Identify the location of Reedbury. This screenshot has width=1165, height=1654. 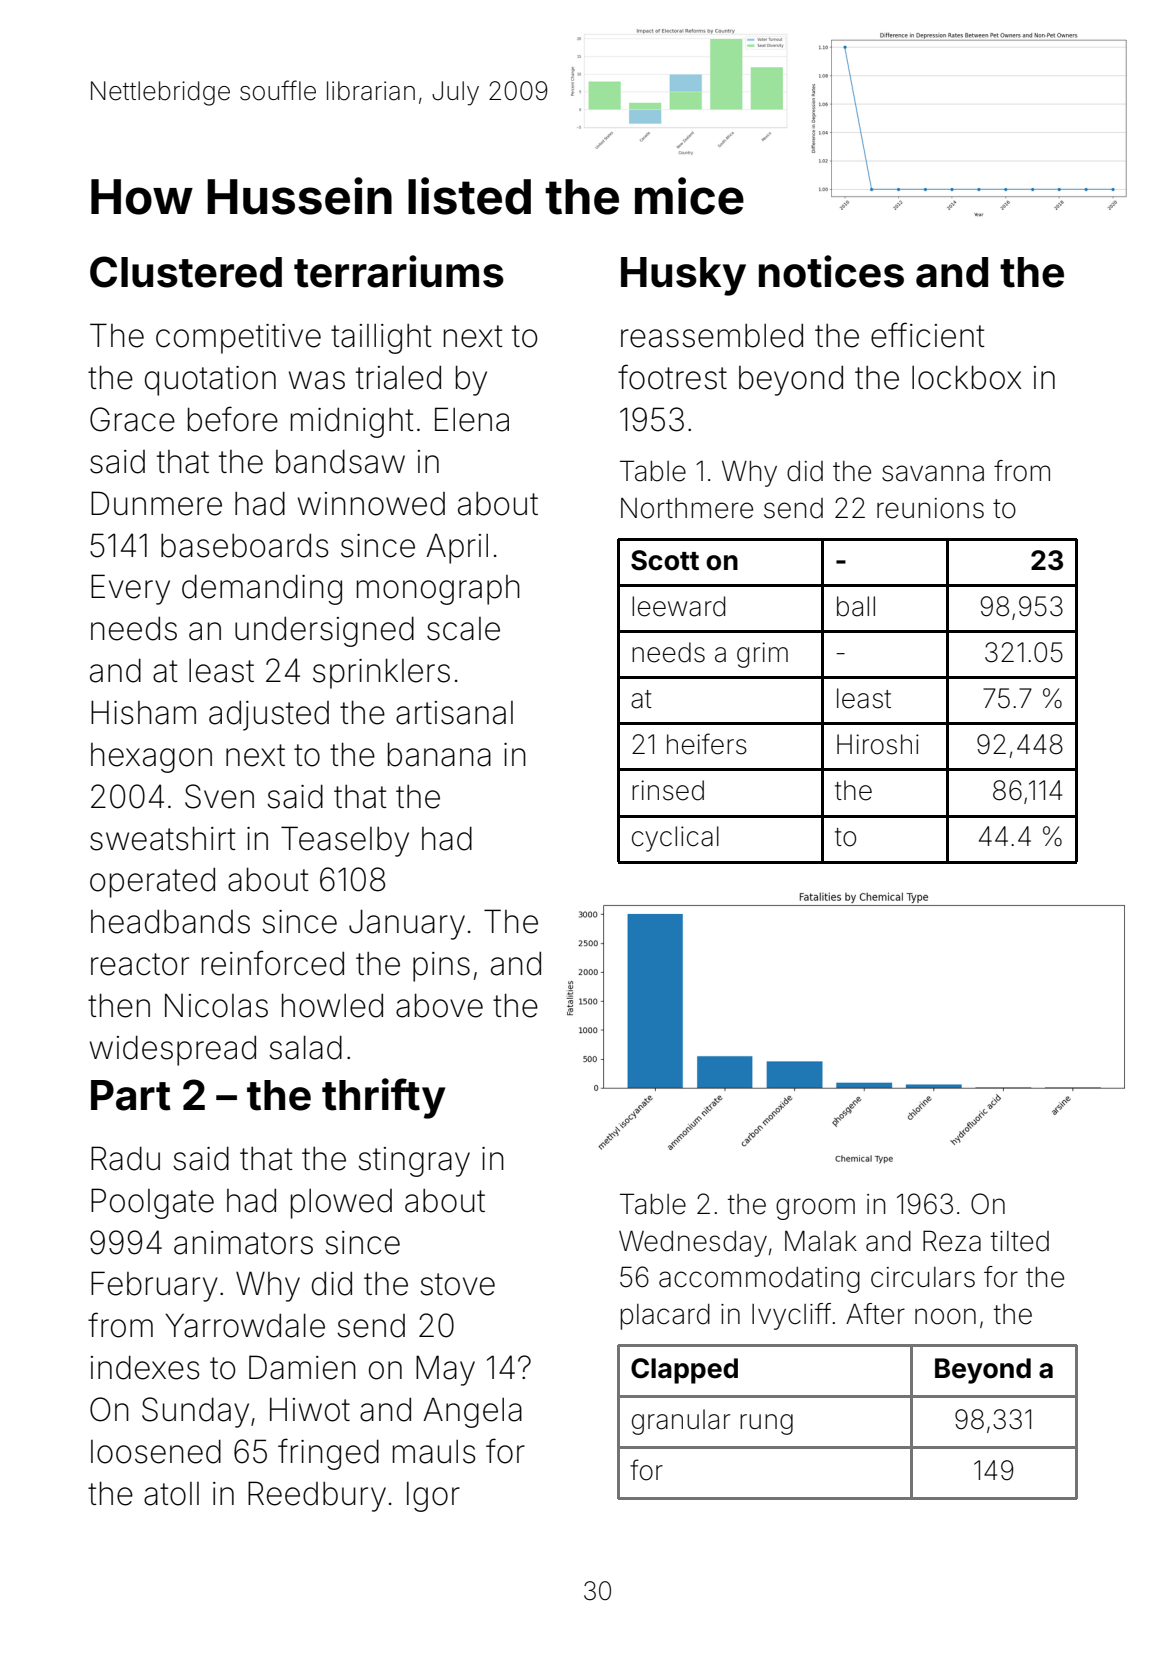
(317, 1496).
